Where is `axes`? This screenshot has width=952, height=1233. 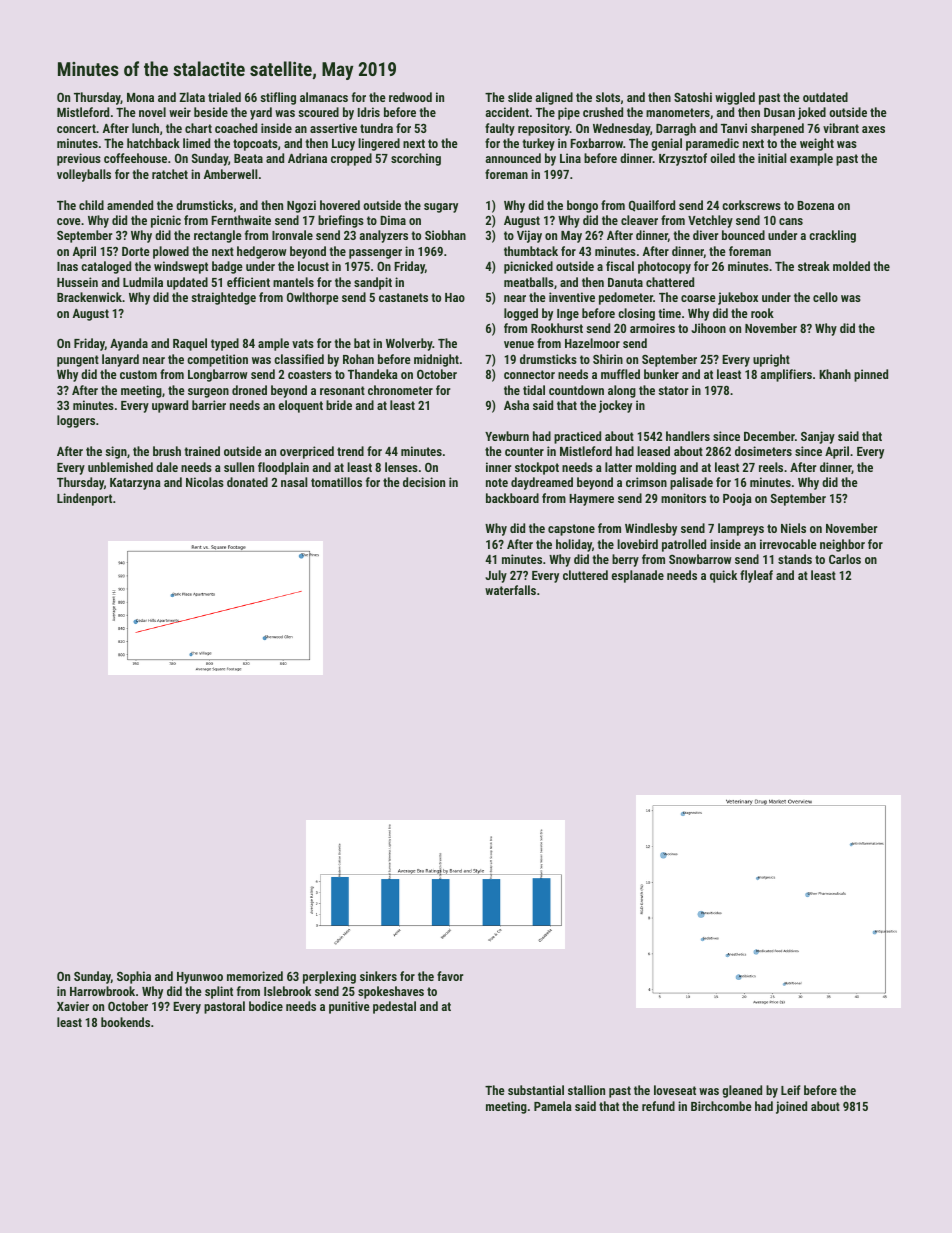 axes is located at coordinates (873, 129).
